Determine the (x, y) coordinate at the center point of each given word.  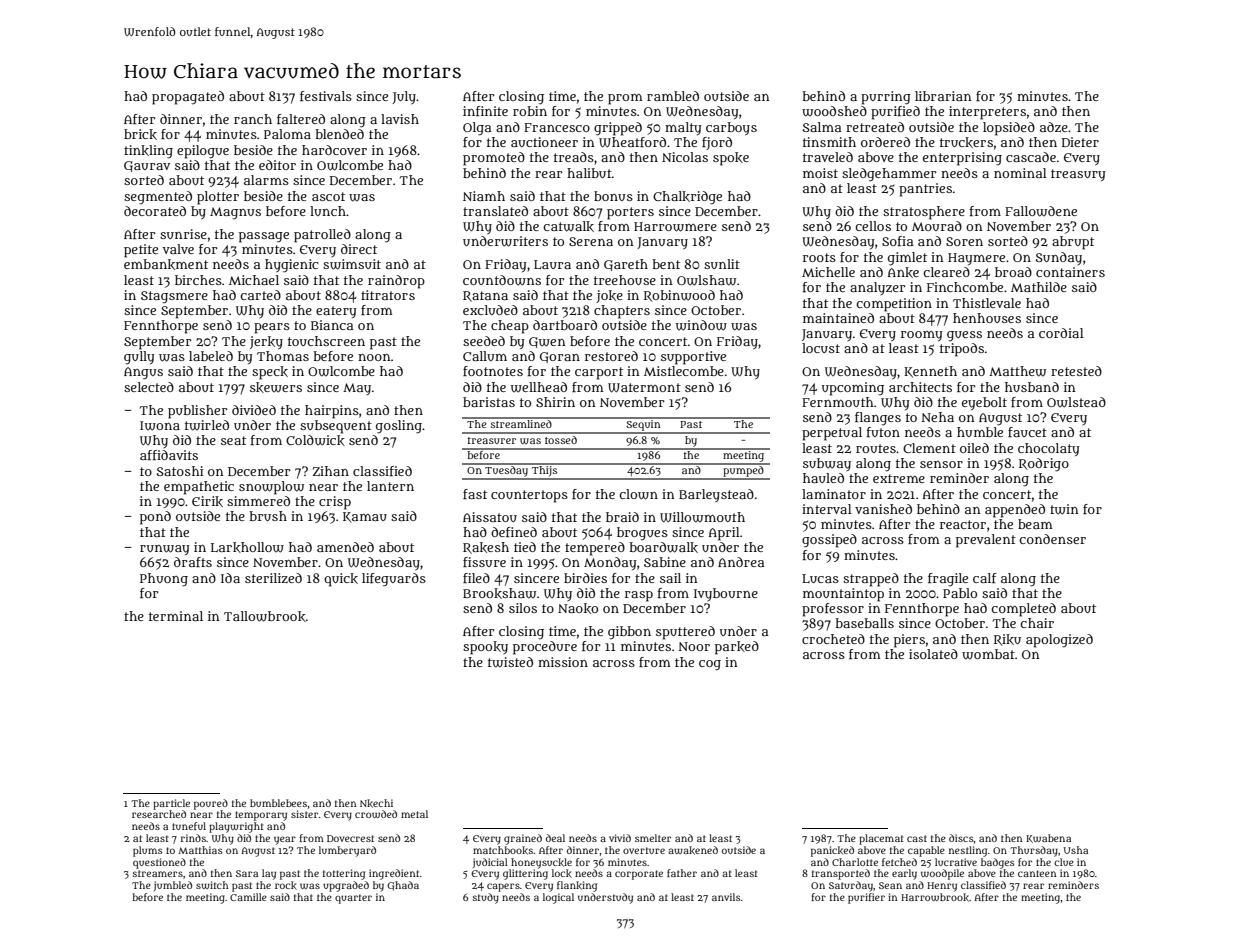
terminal (176, 616)
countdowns (502, 280)
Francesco (557, 127)
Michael (254, 280)
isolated (933, 654)
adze (1054, 127)
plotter (218, 198)
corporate (639, 875)
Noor (694, 646)
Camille (248, 897)
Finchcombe (965, 287)
